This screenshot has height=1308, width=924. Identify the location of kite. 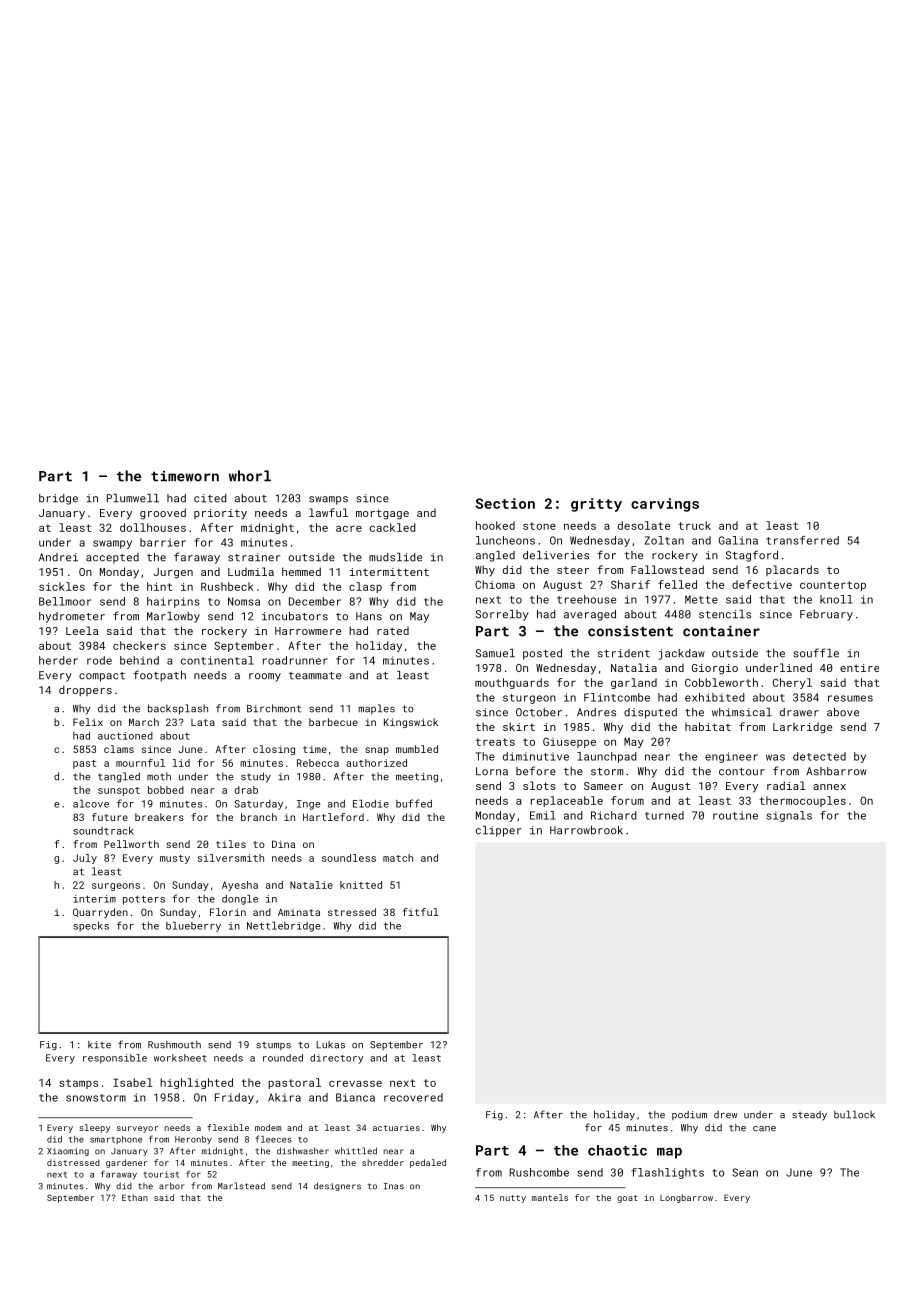
(99, 1045).
